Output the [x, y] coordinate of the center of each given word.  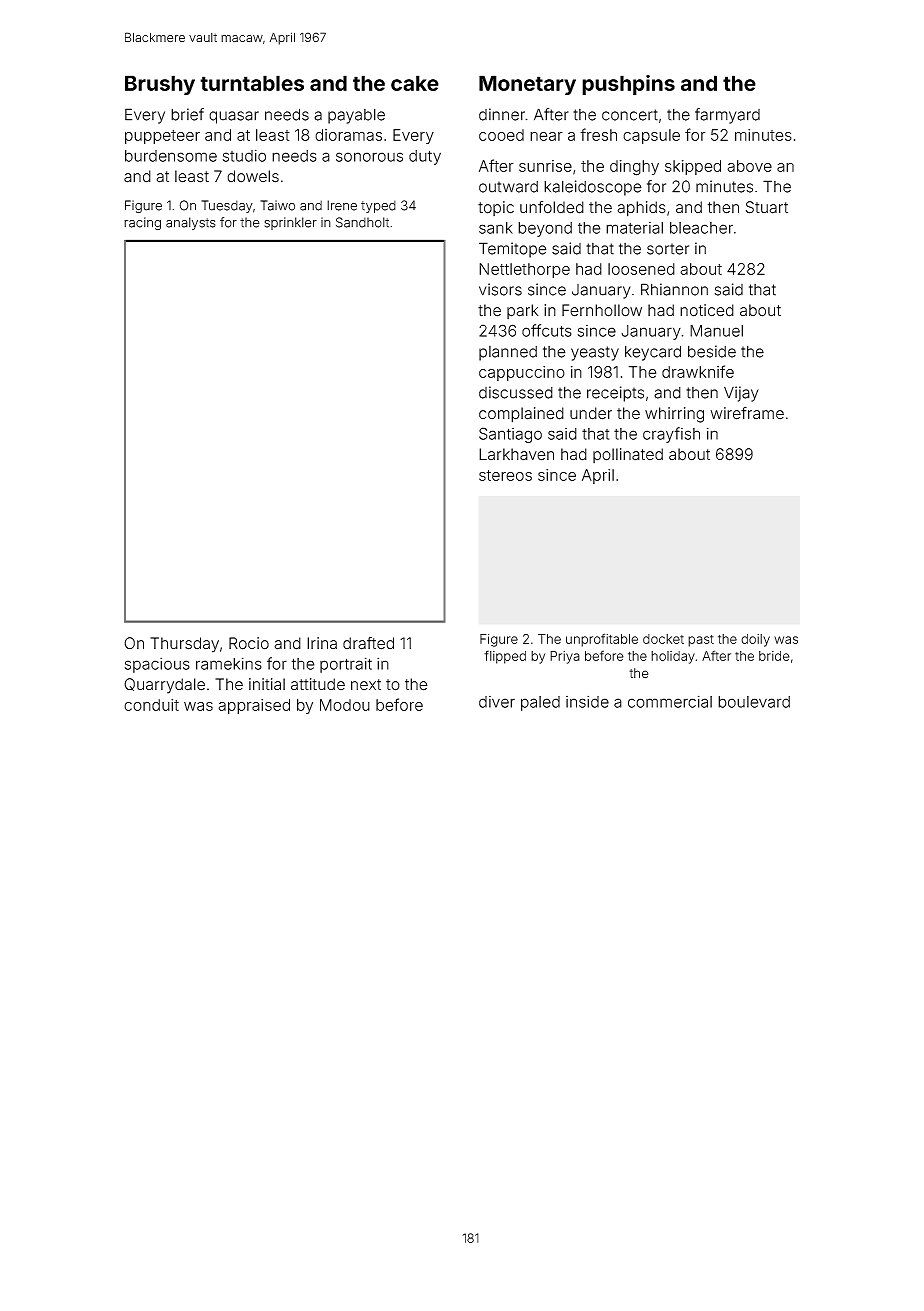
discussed [516, 392]
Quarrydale [164, 686]
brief [187, 114]
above [749, 166]
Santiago [510, 435]
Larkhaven [516, 454]
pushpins [628, 85]
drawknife [698, 371]
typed [378, 206]
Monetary [527, 85]
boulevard [754, 702]
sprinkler [290, 223]
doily [755, 640]
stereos [505, 475]
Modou [345, 705]
